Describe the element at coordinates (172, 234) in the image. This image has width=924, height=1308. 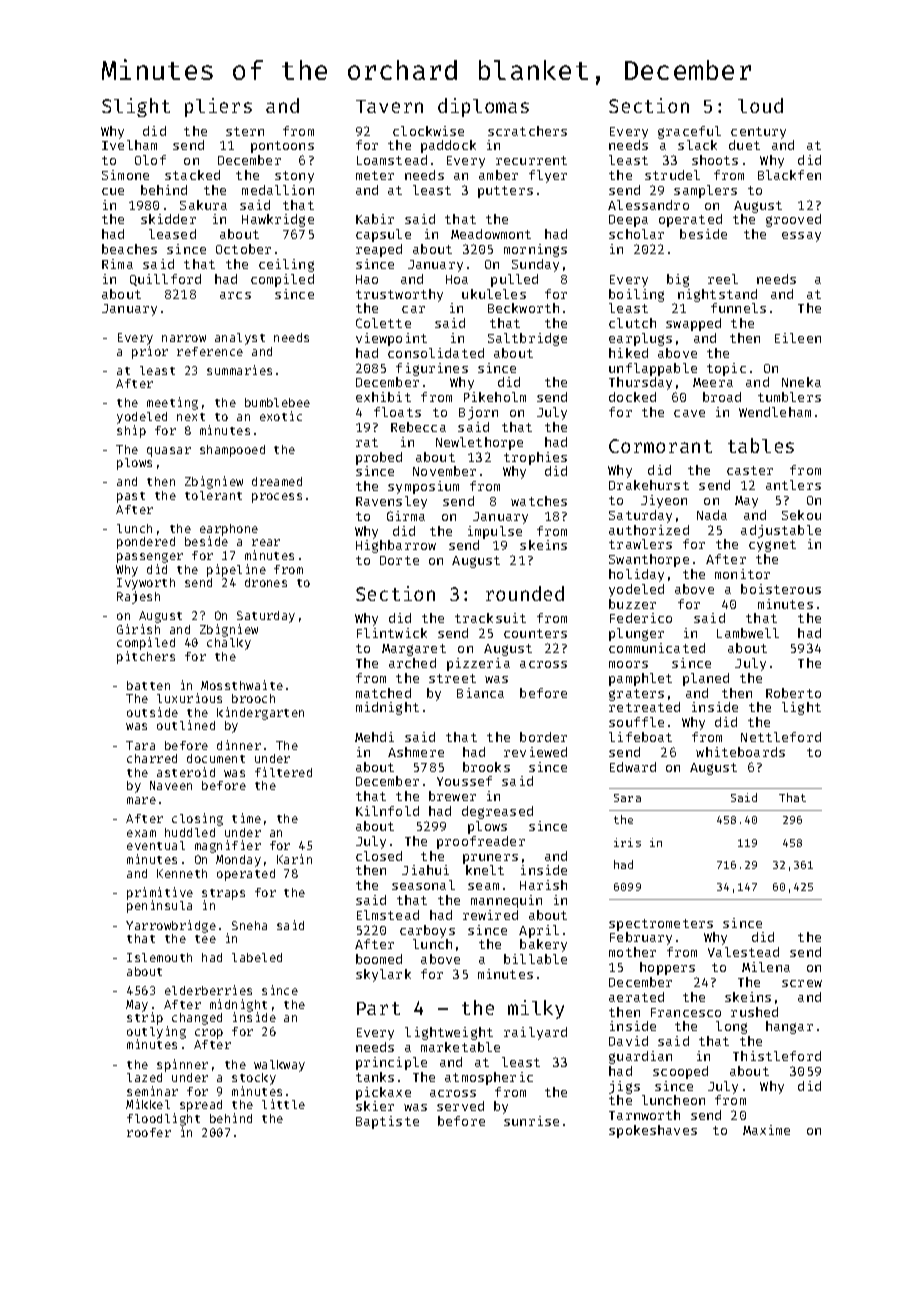
I see `leased` at that location.
